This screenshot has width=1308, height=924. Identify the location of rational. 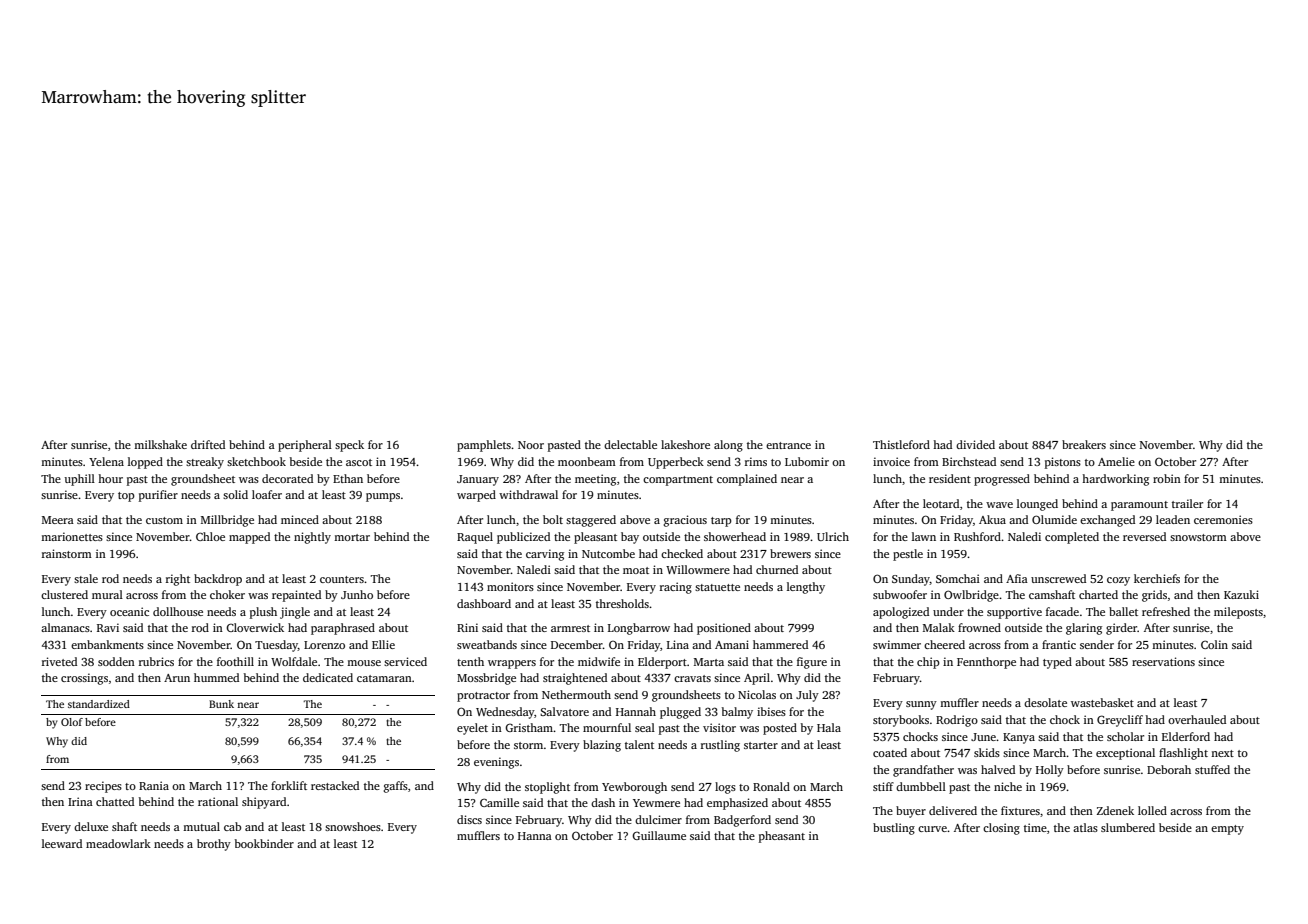
(218, 801).
